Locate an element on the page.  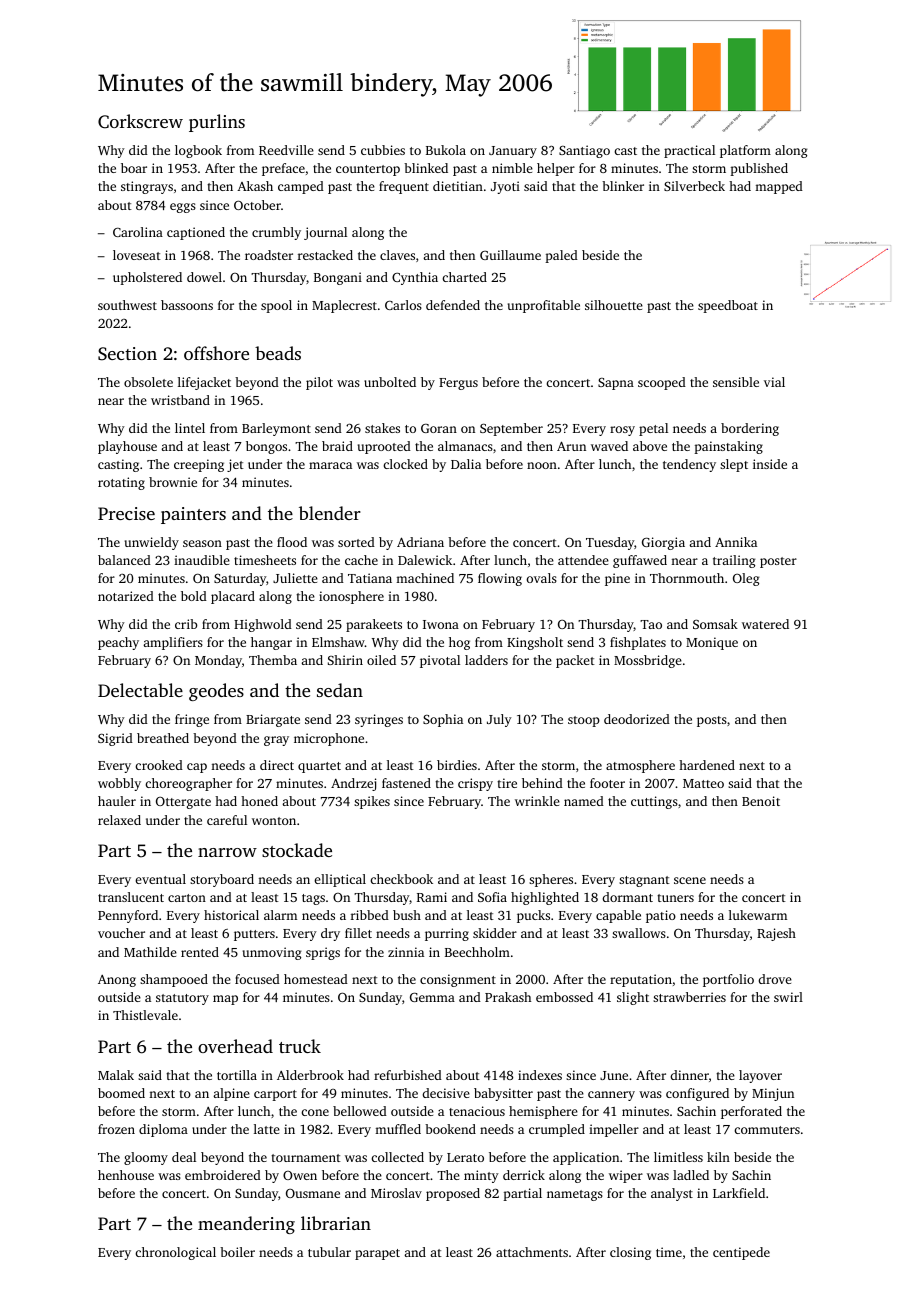
lukewarm is located at coordinates (758, 915).
